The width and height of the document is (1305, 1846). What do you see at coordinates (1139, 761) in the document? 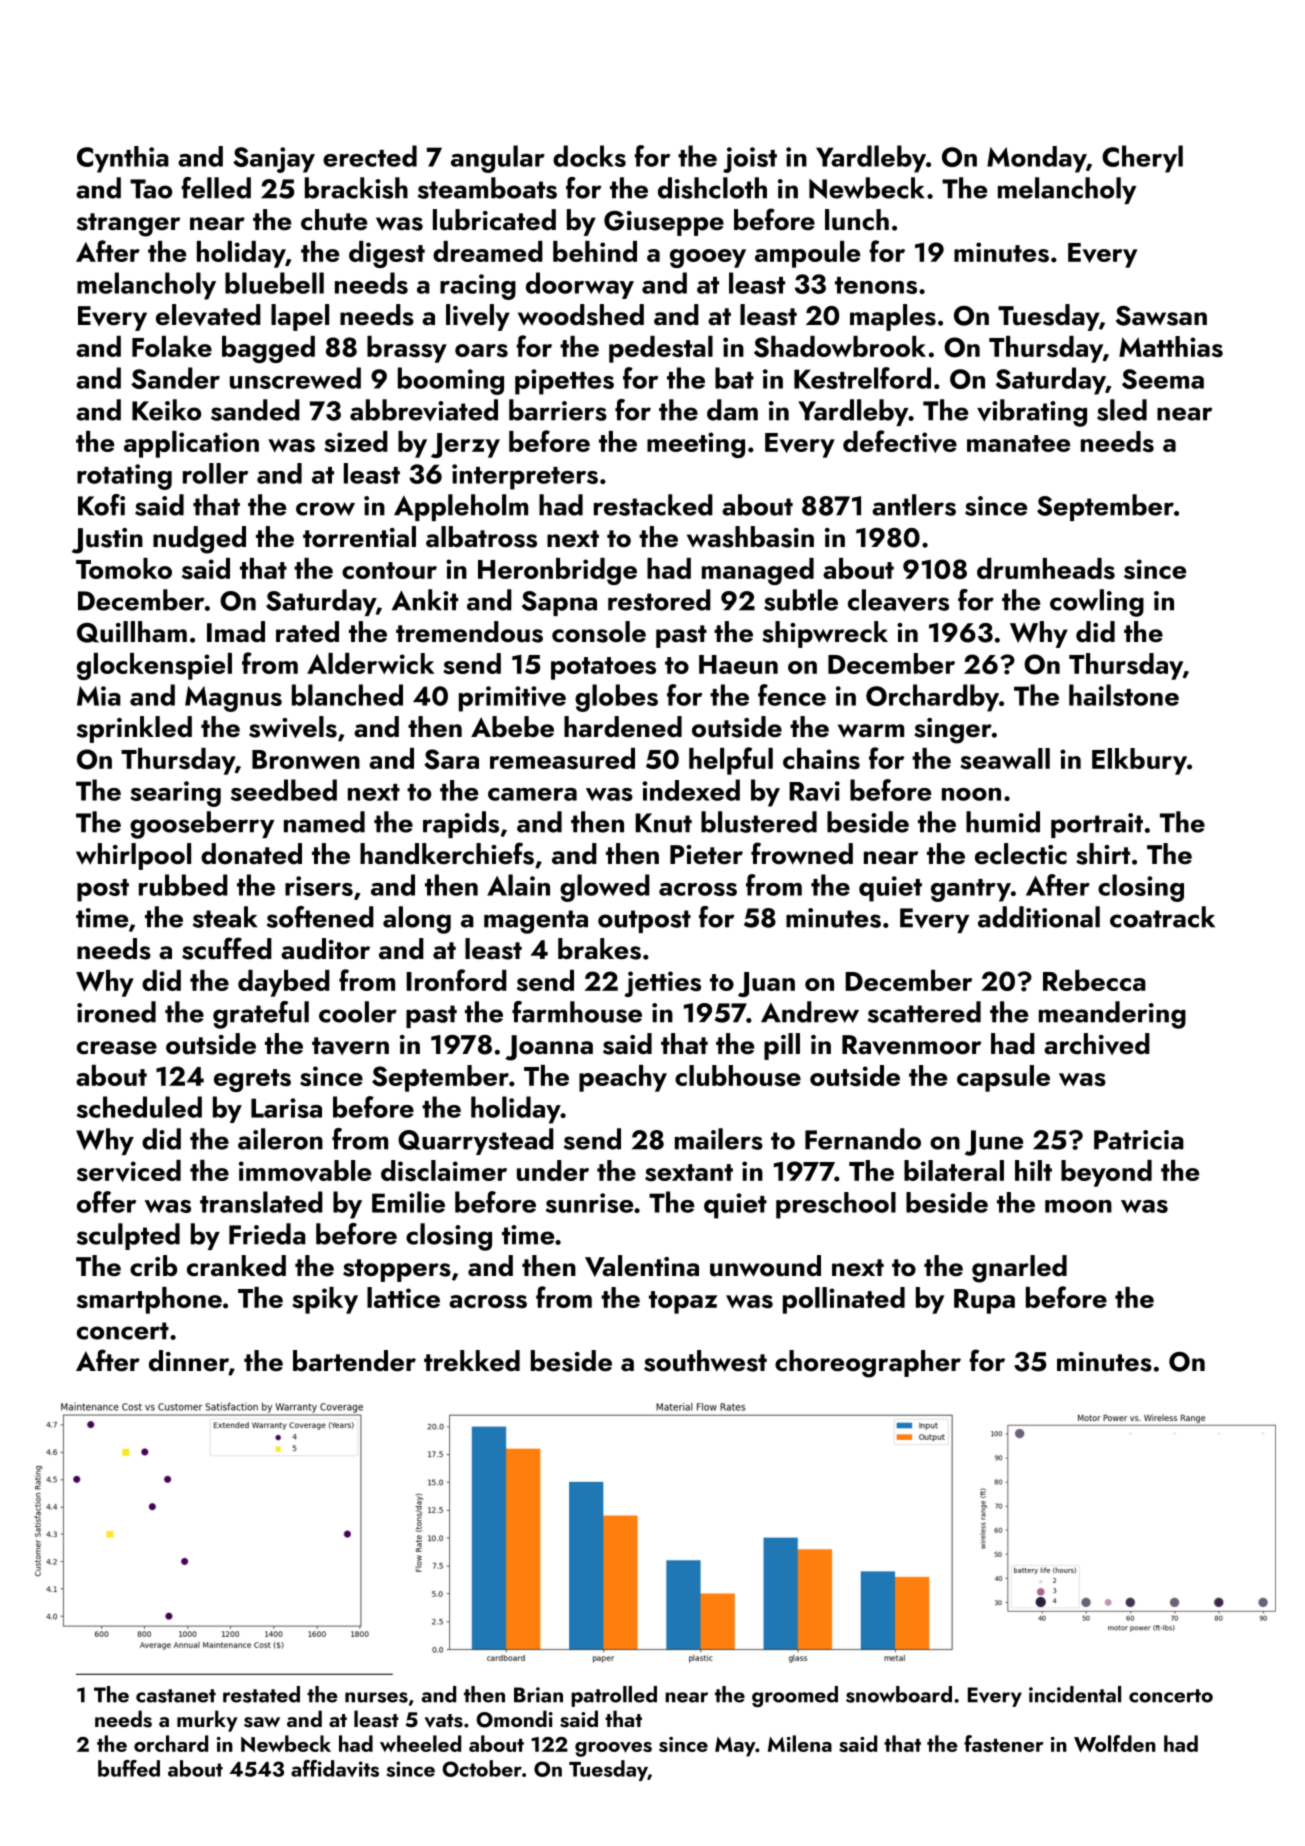
I see `Elkbury` at bounding box center [1139, 761].
